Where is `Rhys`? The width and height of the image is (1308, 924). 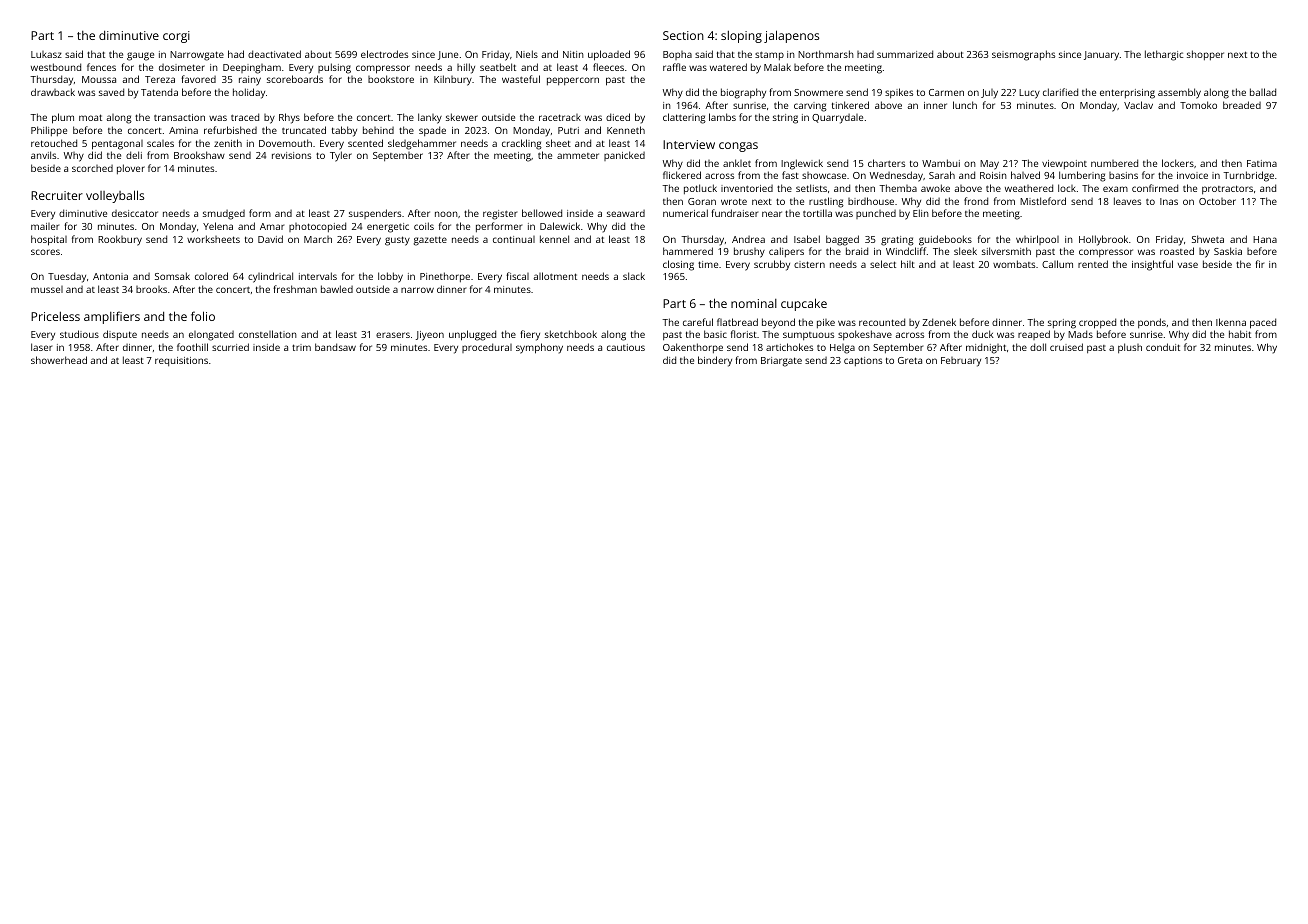
Rhys is located at coordinates (289, 118).
